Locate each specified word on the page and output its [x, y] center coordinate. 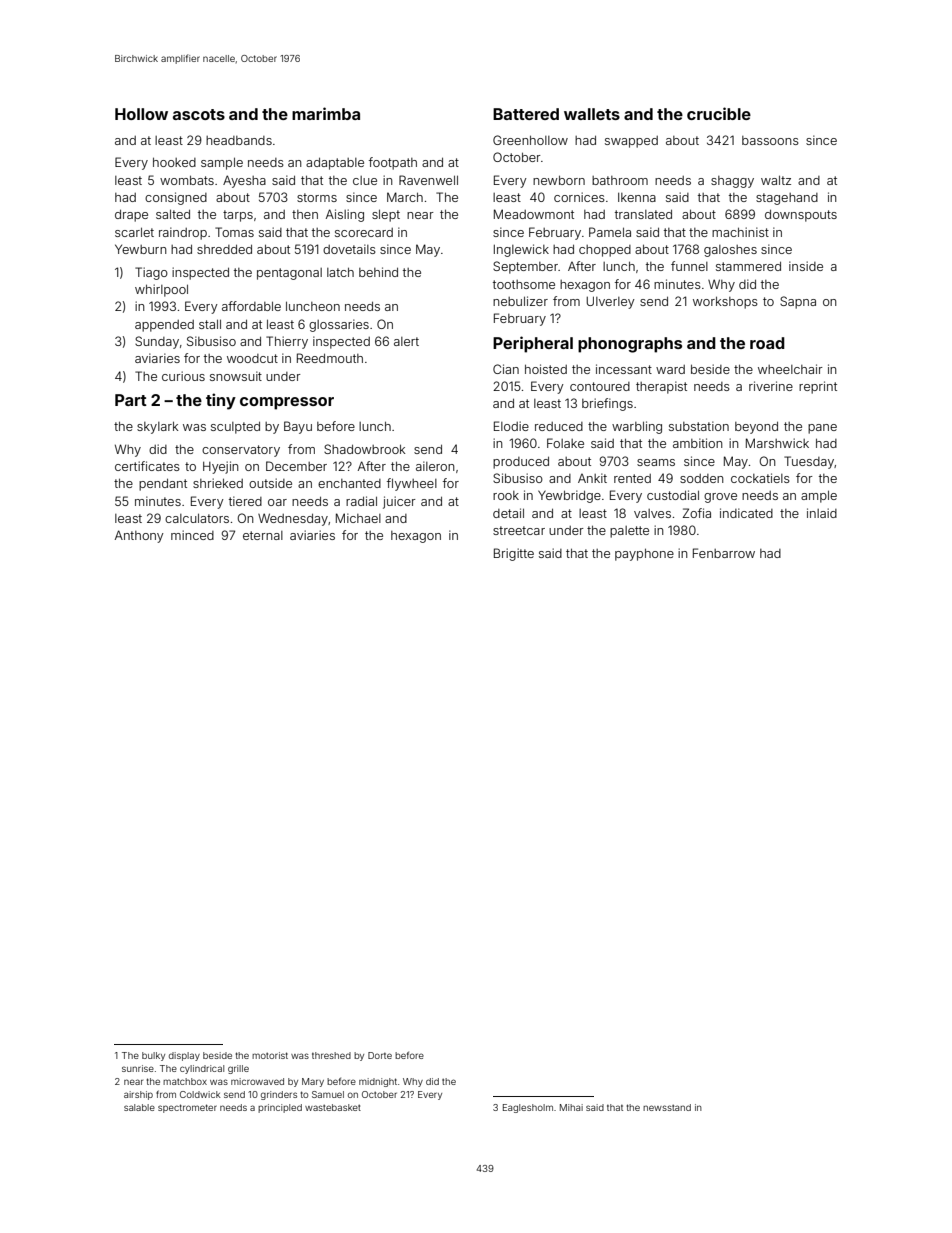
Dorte [380, 1055]
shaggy [732, 182]
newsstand [667, 1107]
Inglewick [521, 250]
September [525, 267]
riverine [771, 386]
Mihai [571, 1107]
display [184, 1056]
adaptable [335, 163]
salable [139, 1107]
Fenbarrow [724, 553]
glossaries [339, 325]
